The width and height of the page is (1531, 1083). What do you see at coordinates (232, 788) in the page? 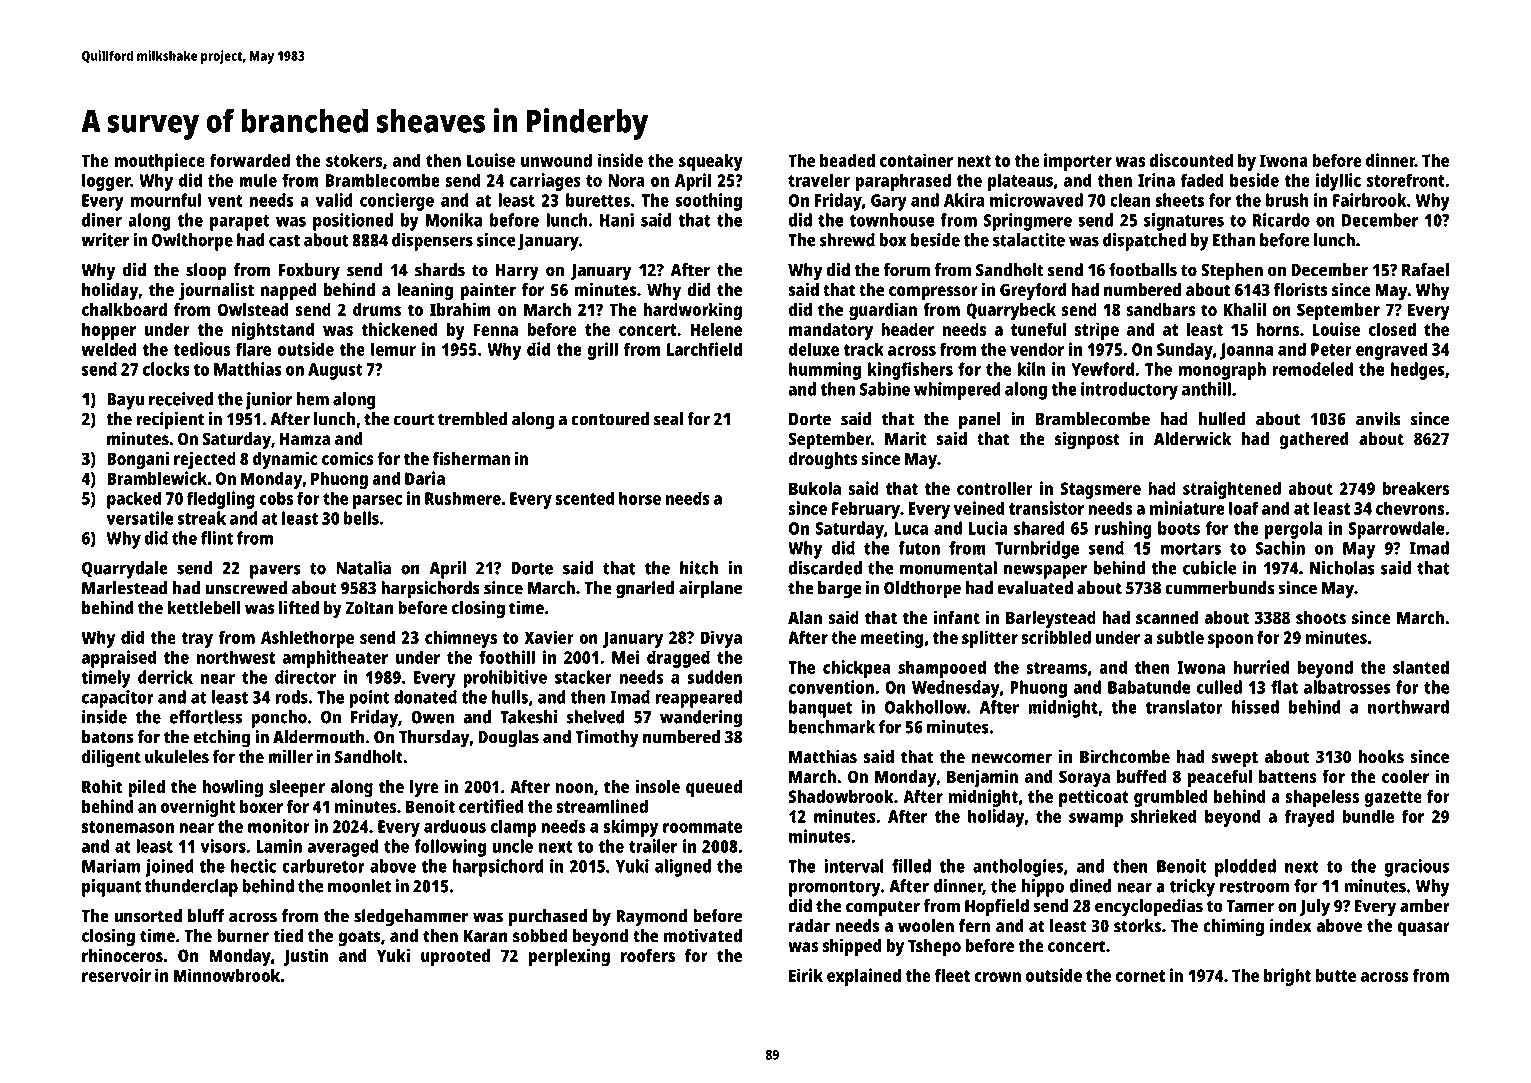
I see `howling` at bounding box center [232, 788].
